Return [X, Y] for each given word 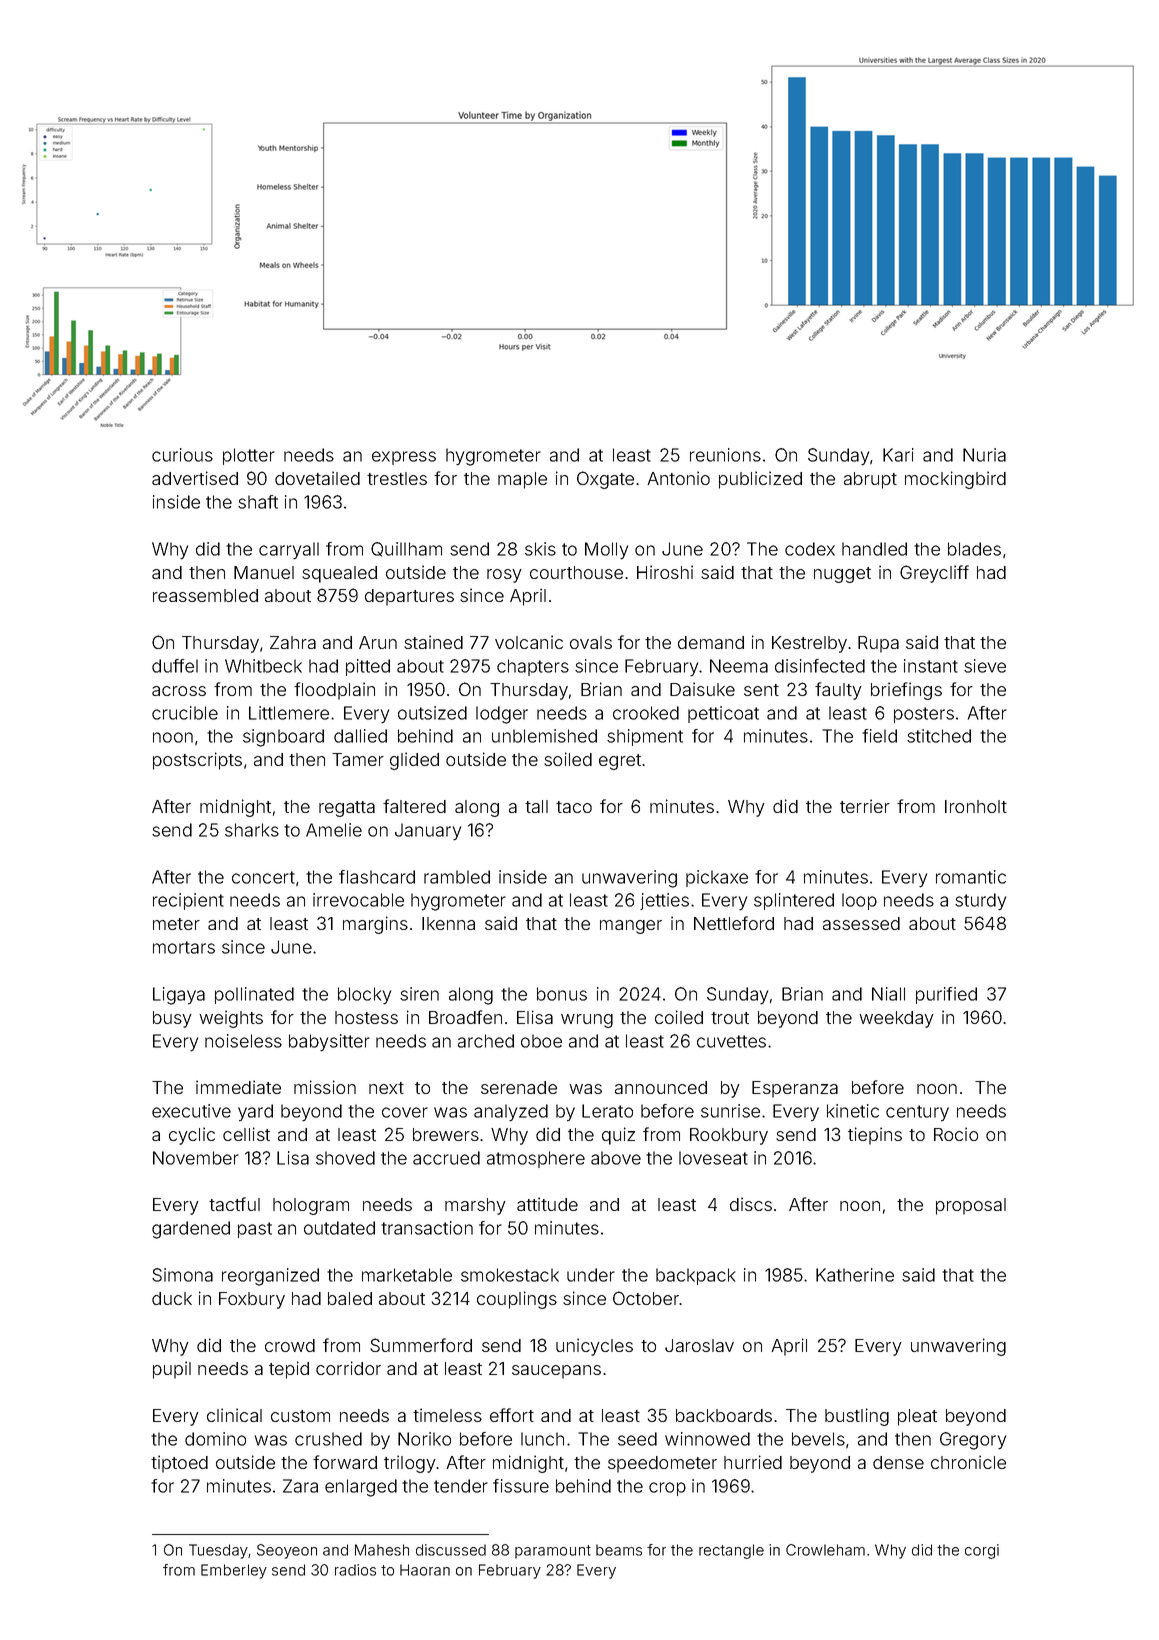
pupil [172, 1370]
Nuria [984, 455]
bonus [562, 994]
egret [620, 762]
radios [355, 1570]
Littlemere [289, 713]
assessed [861, 923]
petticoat [723, 714]
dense [898, 1462]
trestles [397, 478]
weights [231, 1019]
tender [461, 1486]
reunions [725, 455]
